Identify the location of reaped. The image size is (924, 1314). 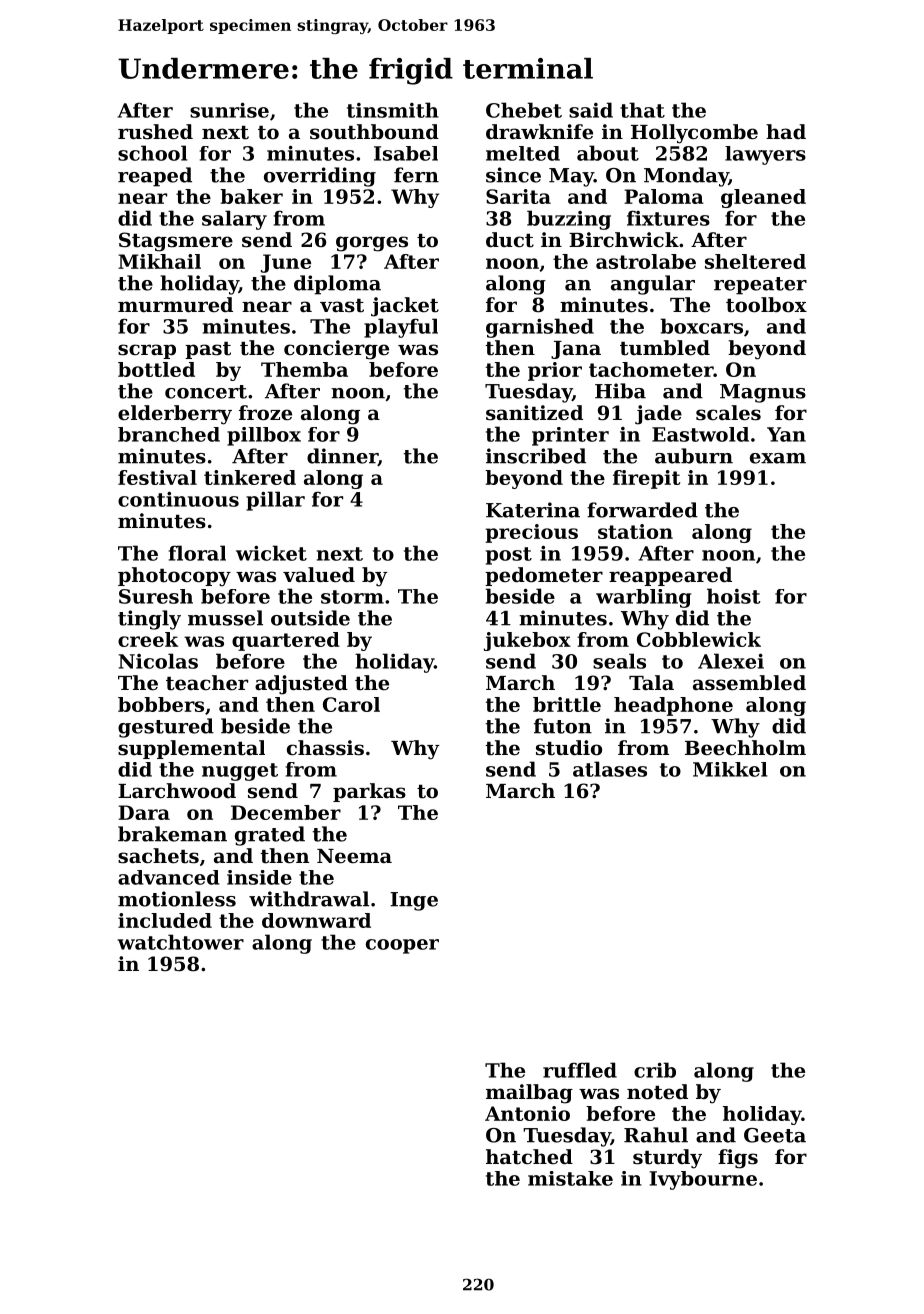
(155, 177).
